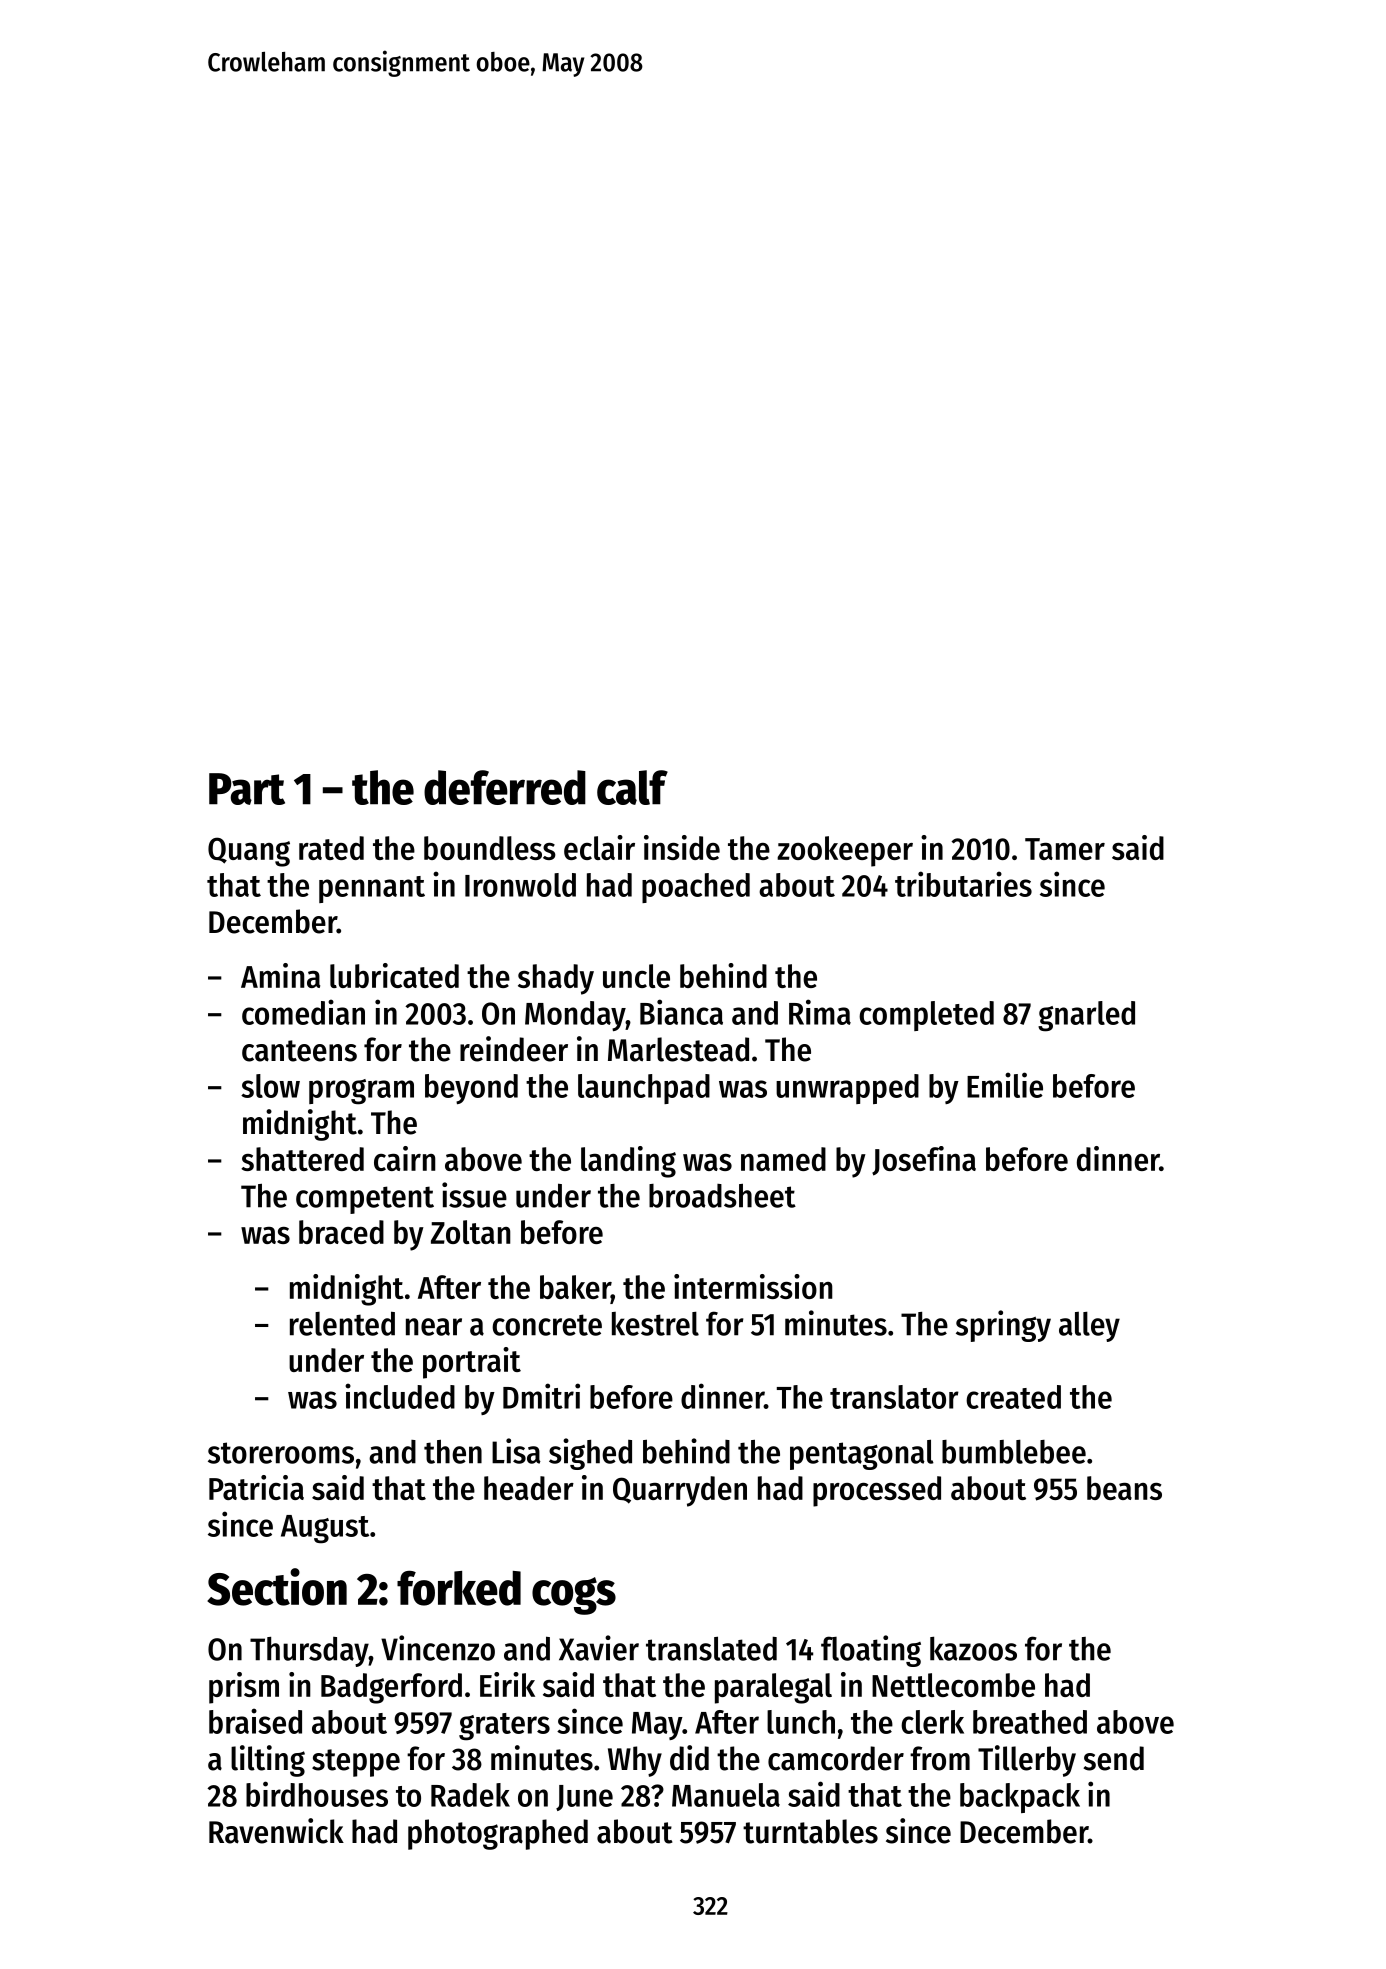 Image resolution: width=1386 pixels, height=1969 pixels. Describe the element at coordinates (1013, 1397) in the screenshot. I see `created` at that location.
